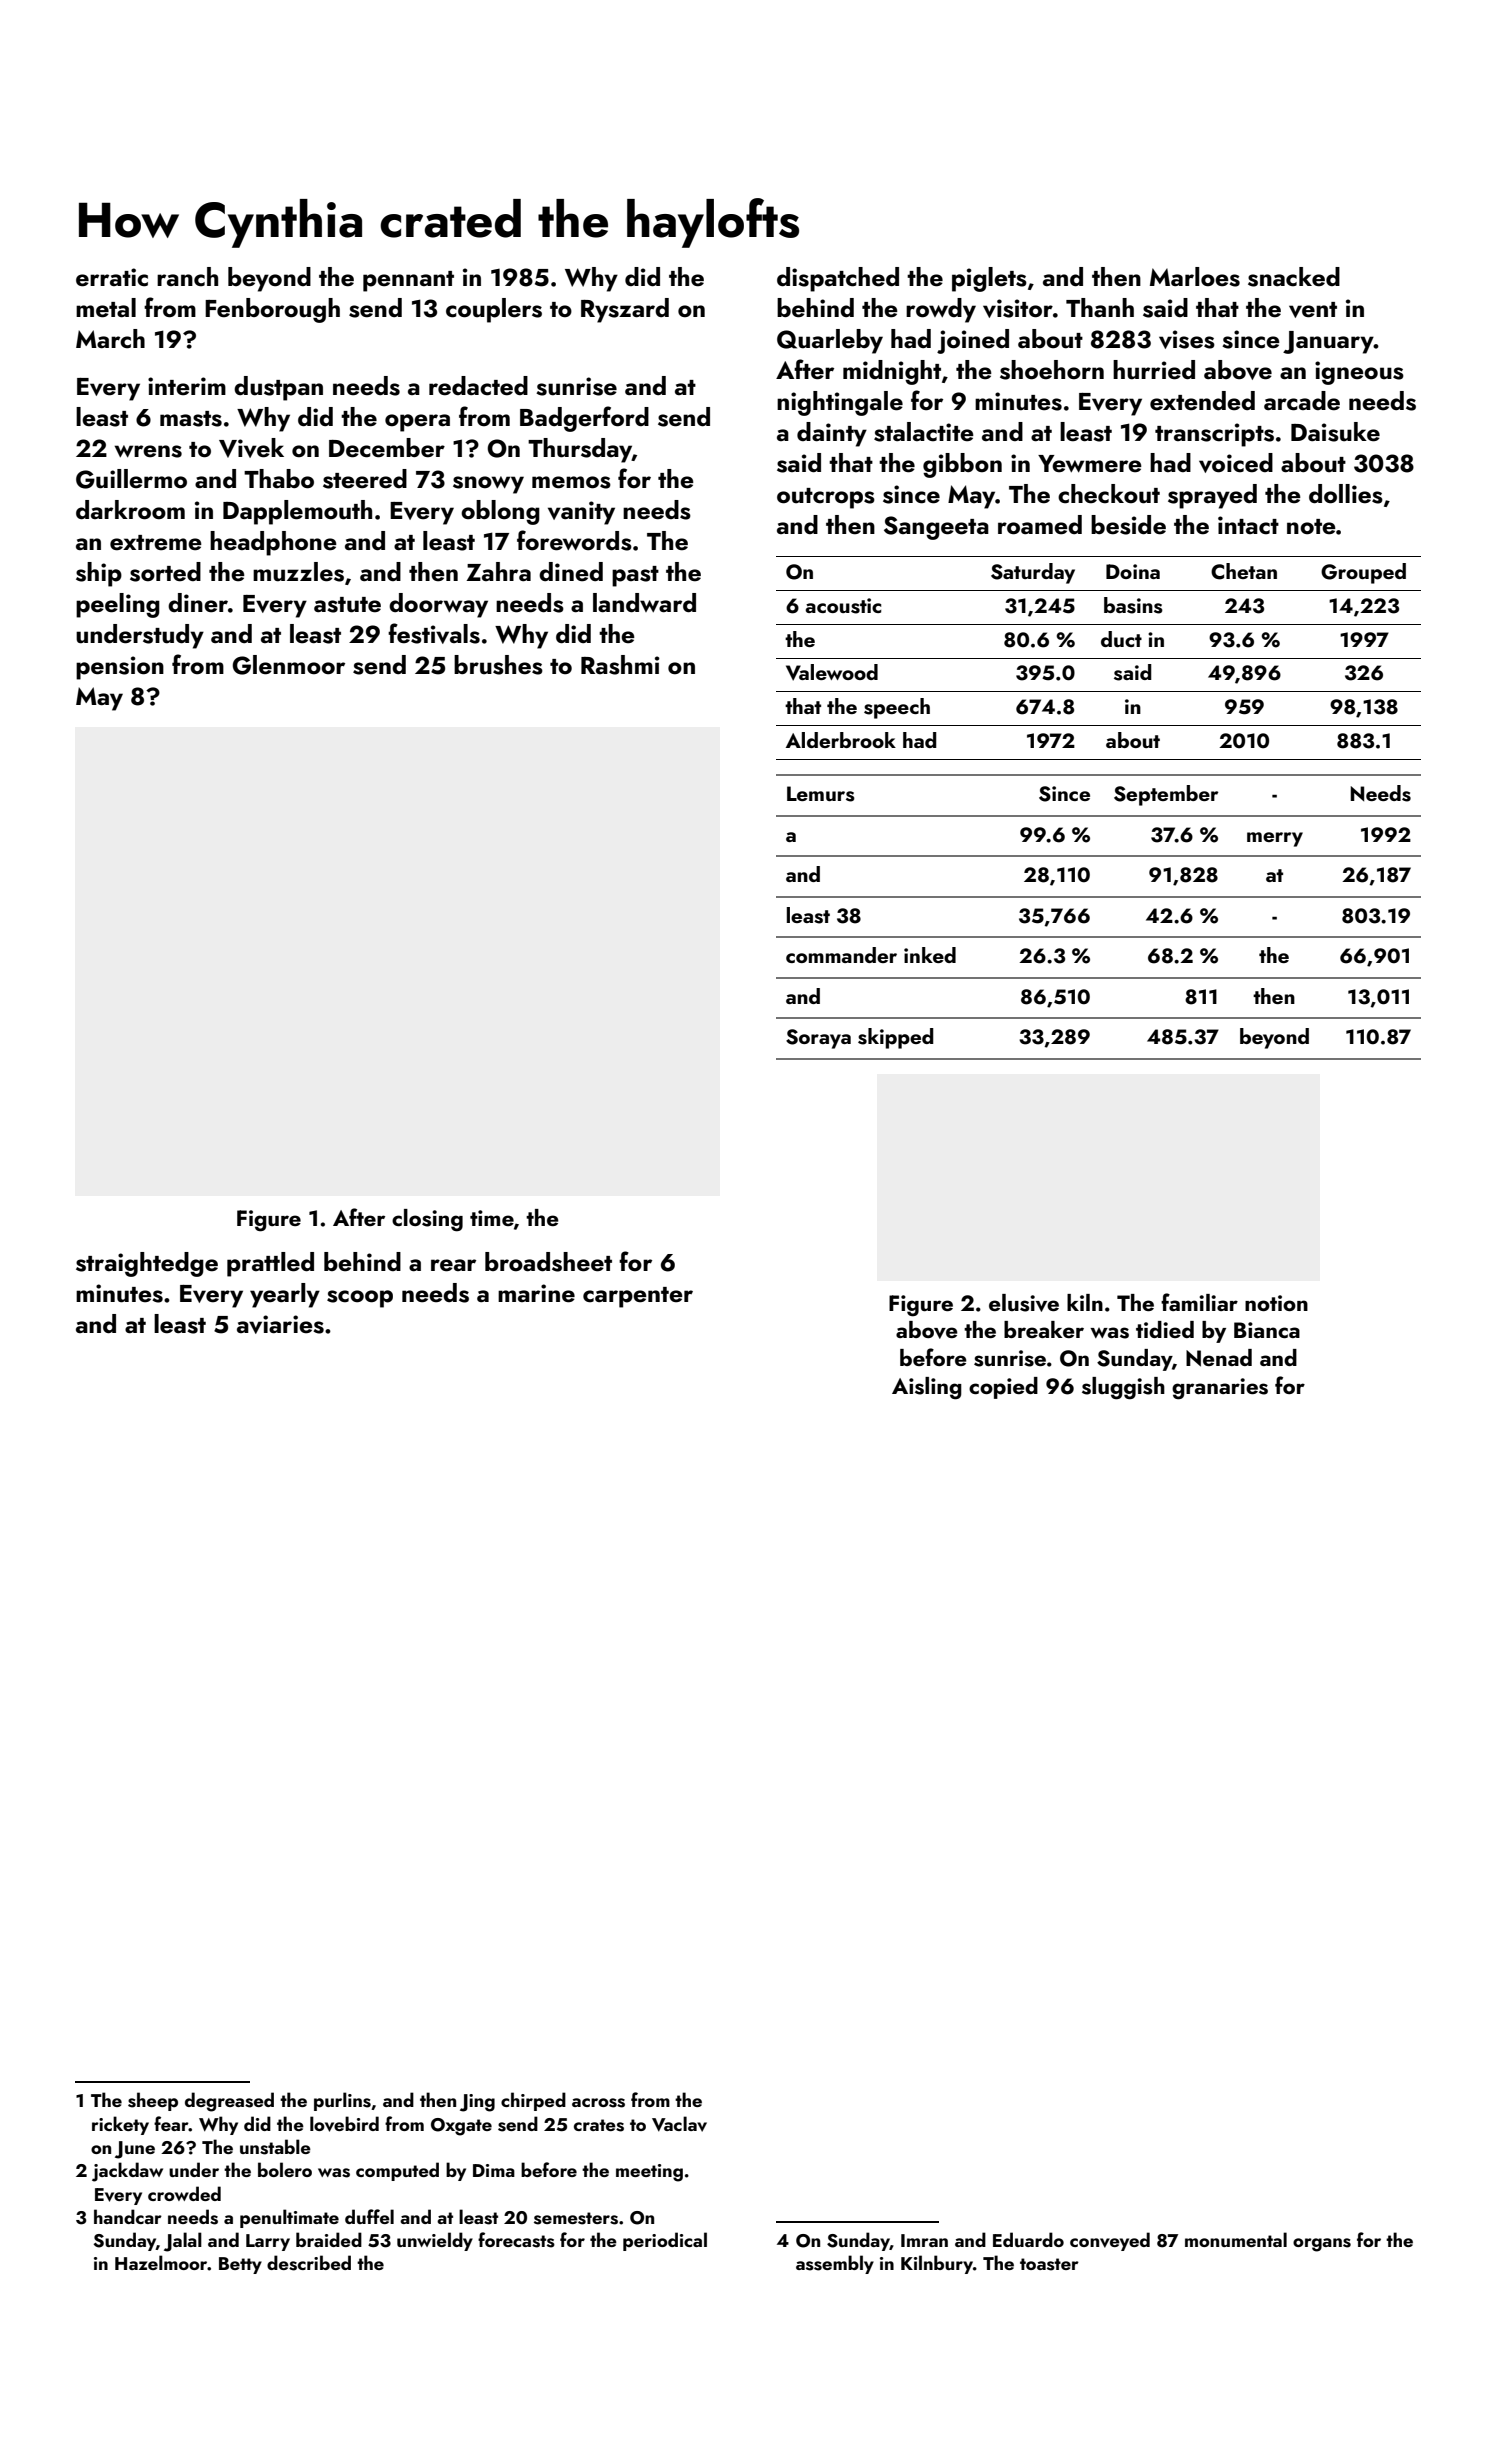 Image resolution: width=1496 pixels, height=2464 pixels. Describe the element at coordinates (408, 281) in the screenshot. I see `pennant` at that location.
